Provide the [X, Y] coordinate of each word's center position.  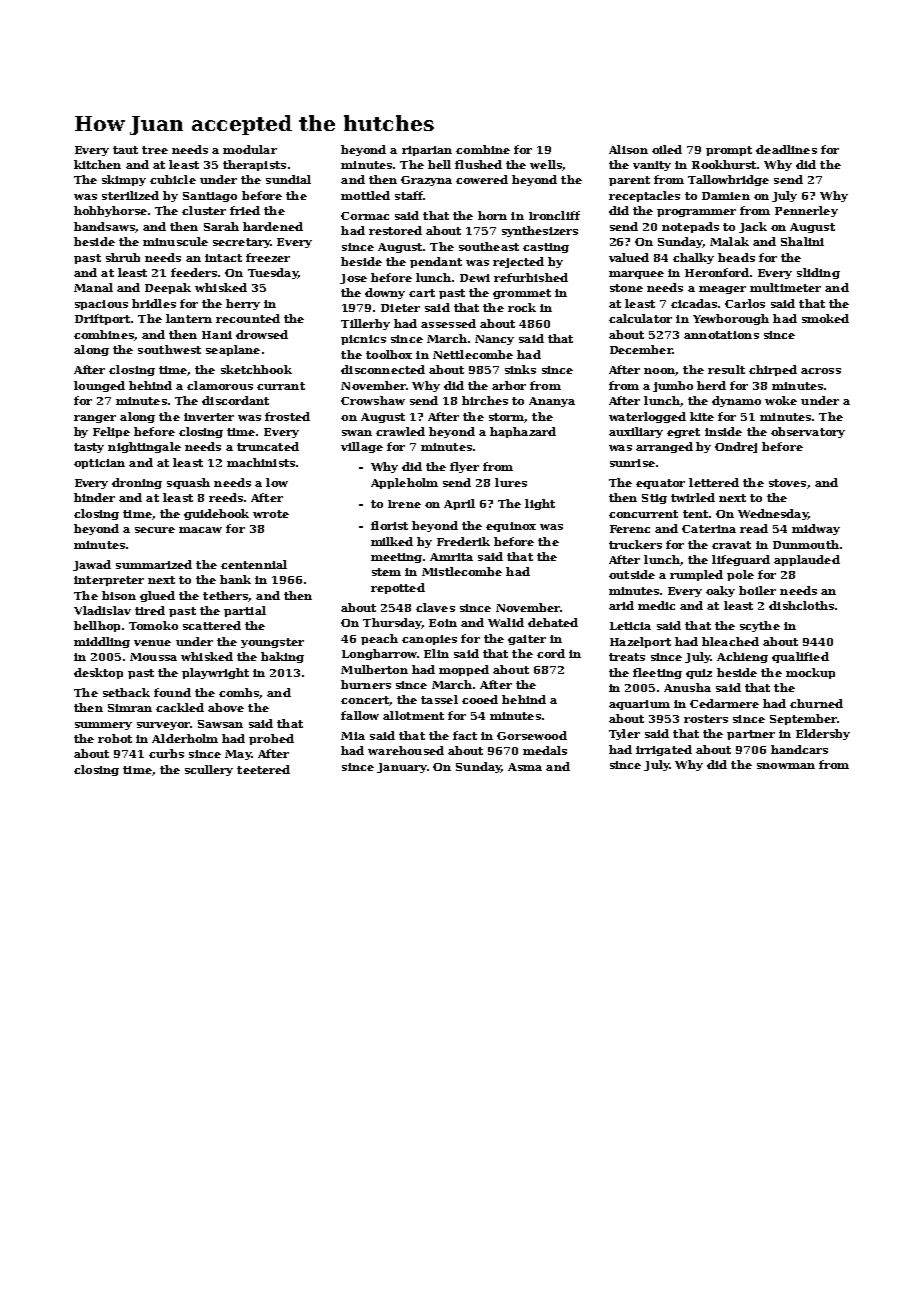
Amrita [451, 557]
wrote [271, 514]
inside [723, 431]
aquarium [639, 705]
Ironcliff [554, 215]
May [238, 755]
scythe [760, 626]
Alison [628, 149]
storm [506, 417]
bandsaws [104, 226]
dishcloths [801, 605]
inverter [209, 417]
